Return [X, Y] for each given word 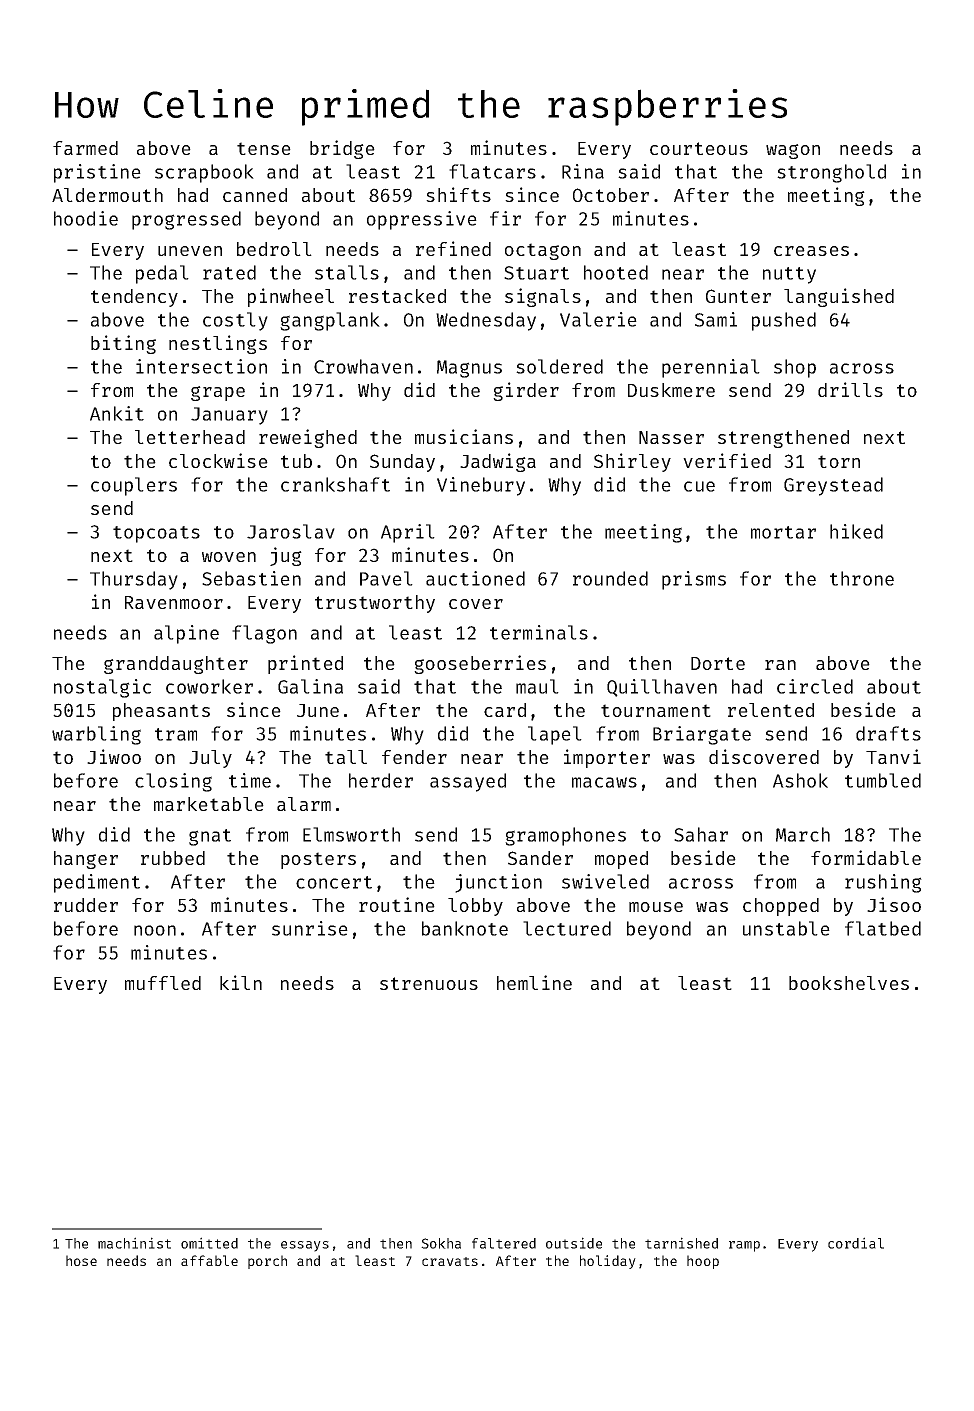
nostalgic [102, 688]
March [803, 834]
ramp [744, 1246]
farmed [85, 148]
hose [81, 1260]
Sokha [441, 1243]
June [318, 710]
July [210, 759]
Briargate [702, 735]
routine [397, 904]
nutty [789, 275]
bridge [342, 149]
